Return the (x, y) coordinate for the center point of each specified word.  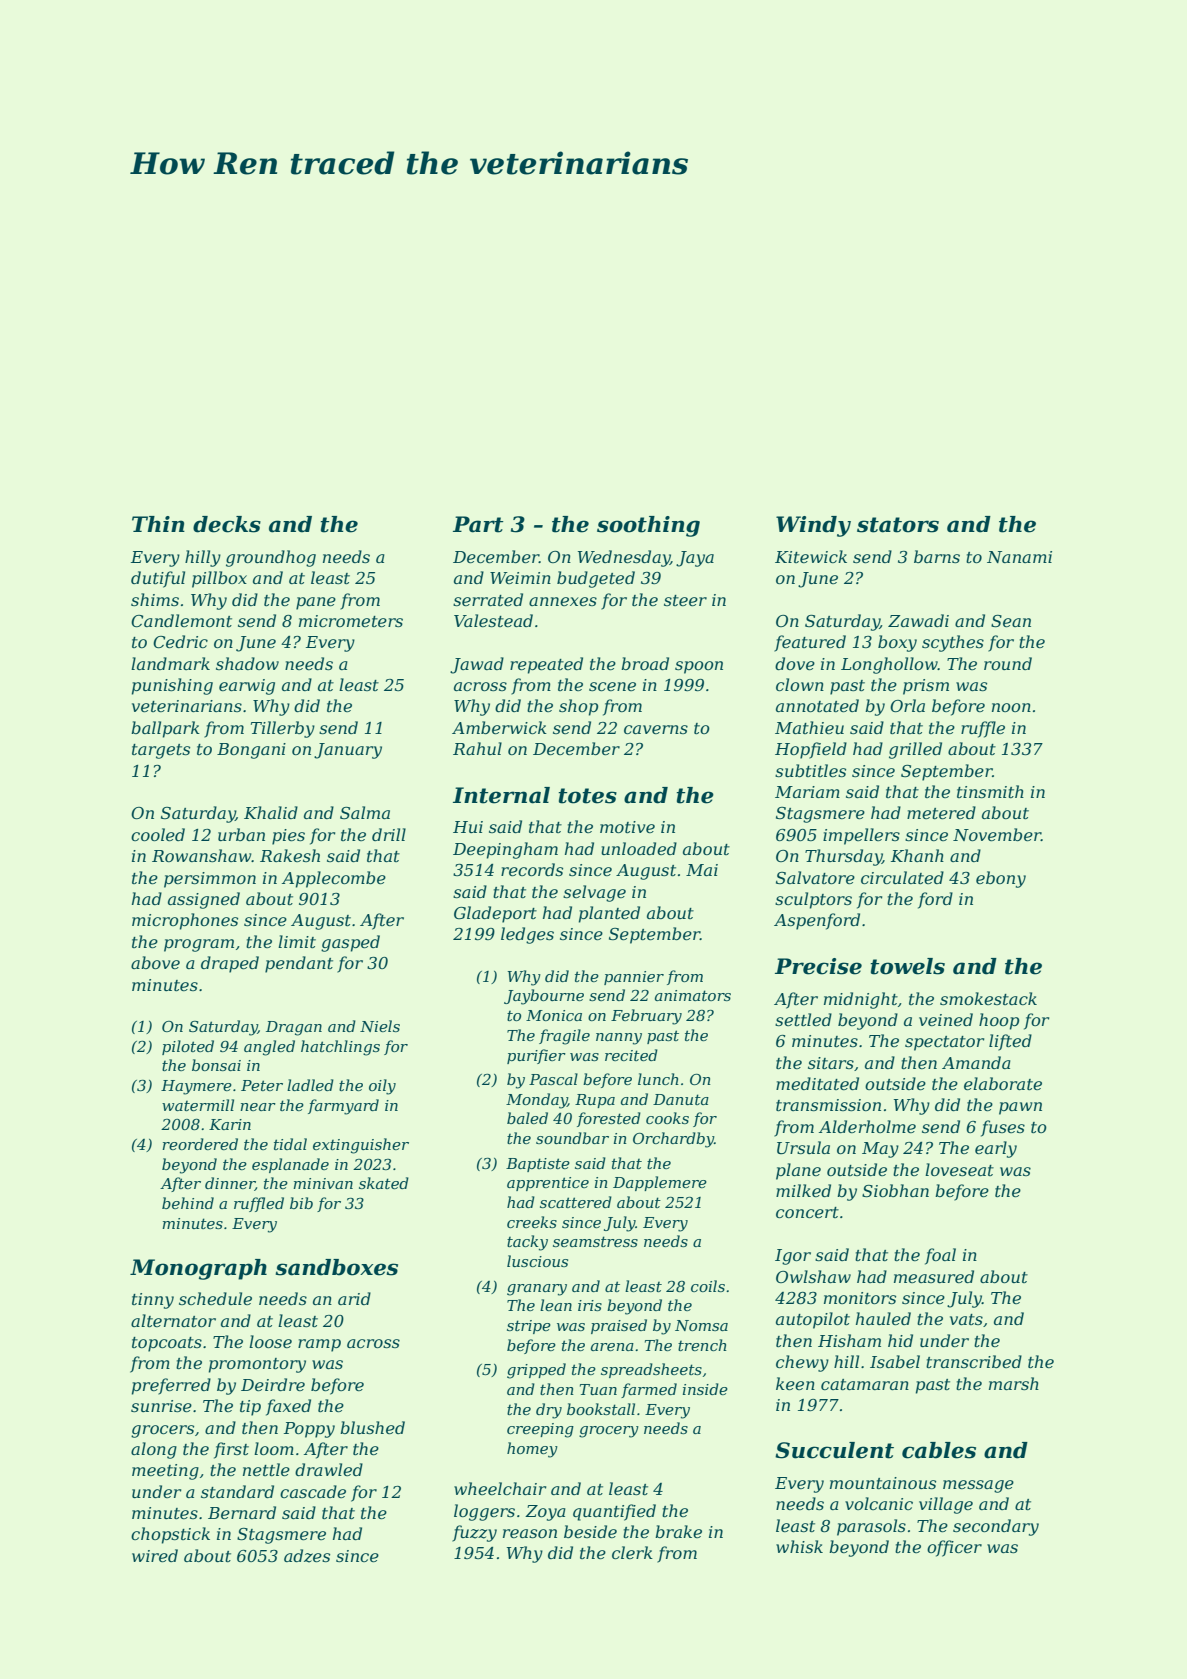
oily (382, 1087)
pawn (1020, 1108)
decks (227, 524)
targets (161, 751)
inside (705, 1389)
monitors (860, 1298)
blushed (372, 1427)
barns (937, 556)
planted (609, 914)
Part (478, 524)
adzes (307, 1556)
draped (230, 964)
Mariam (807, 792)
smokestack (988, 998)
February (646, 1017)
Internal (501, 795)
